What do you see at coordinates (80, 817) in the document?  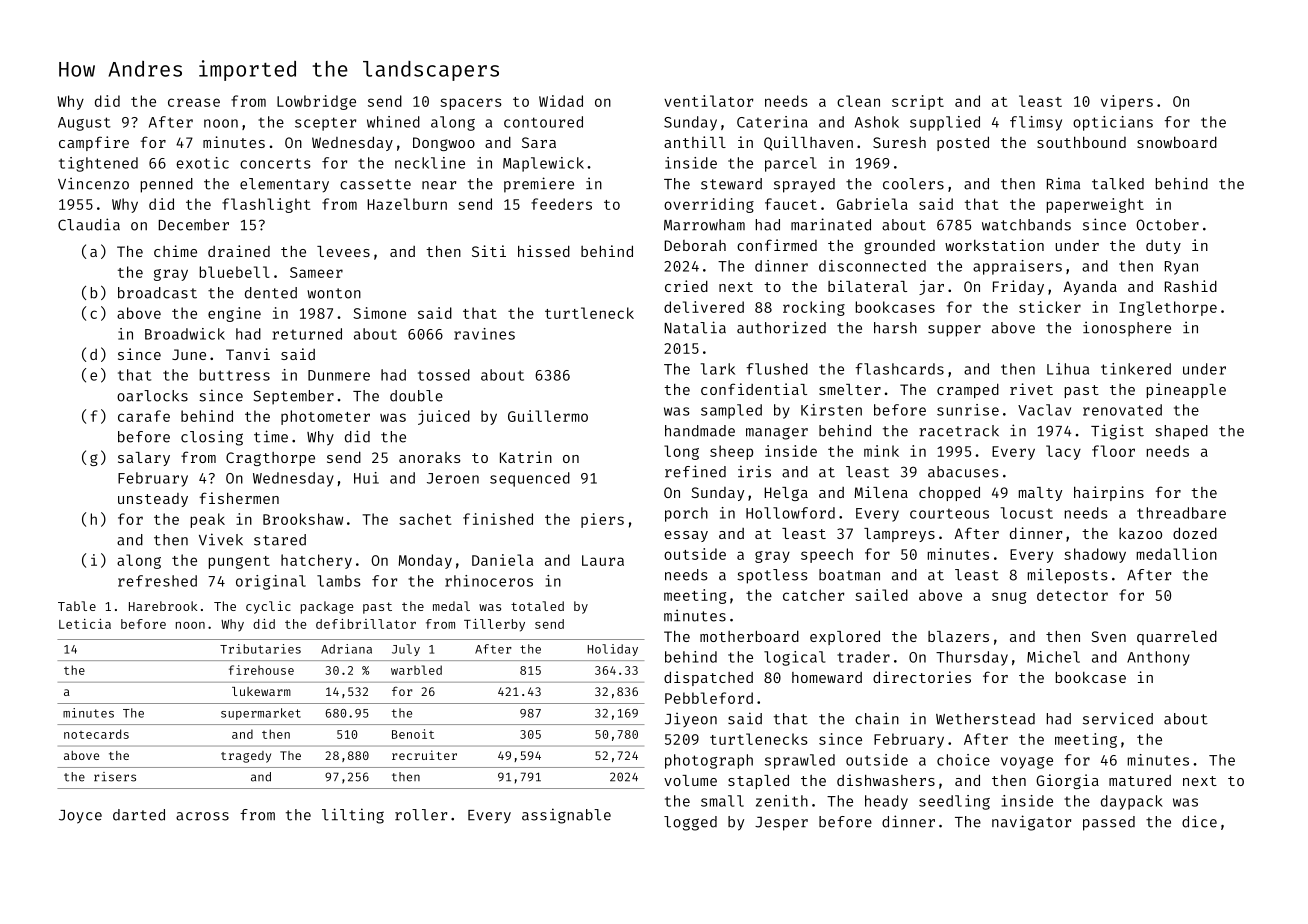 I see `Joyce` at bounding box center [80, 817].
